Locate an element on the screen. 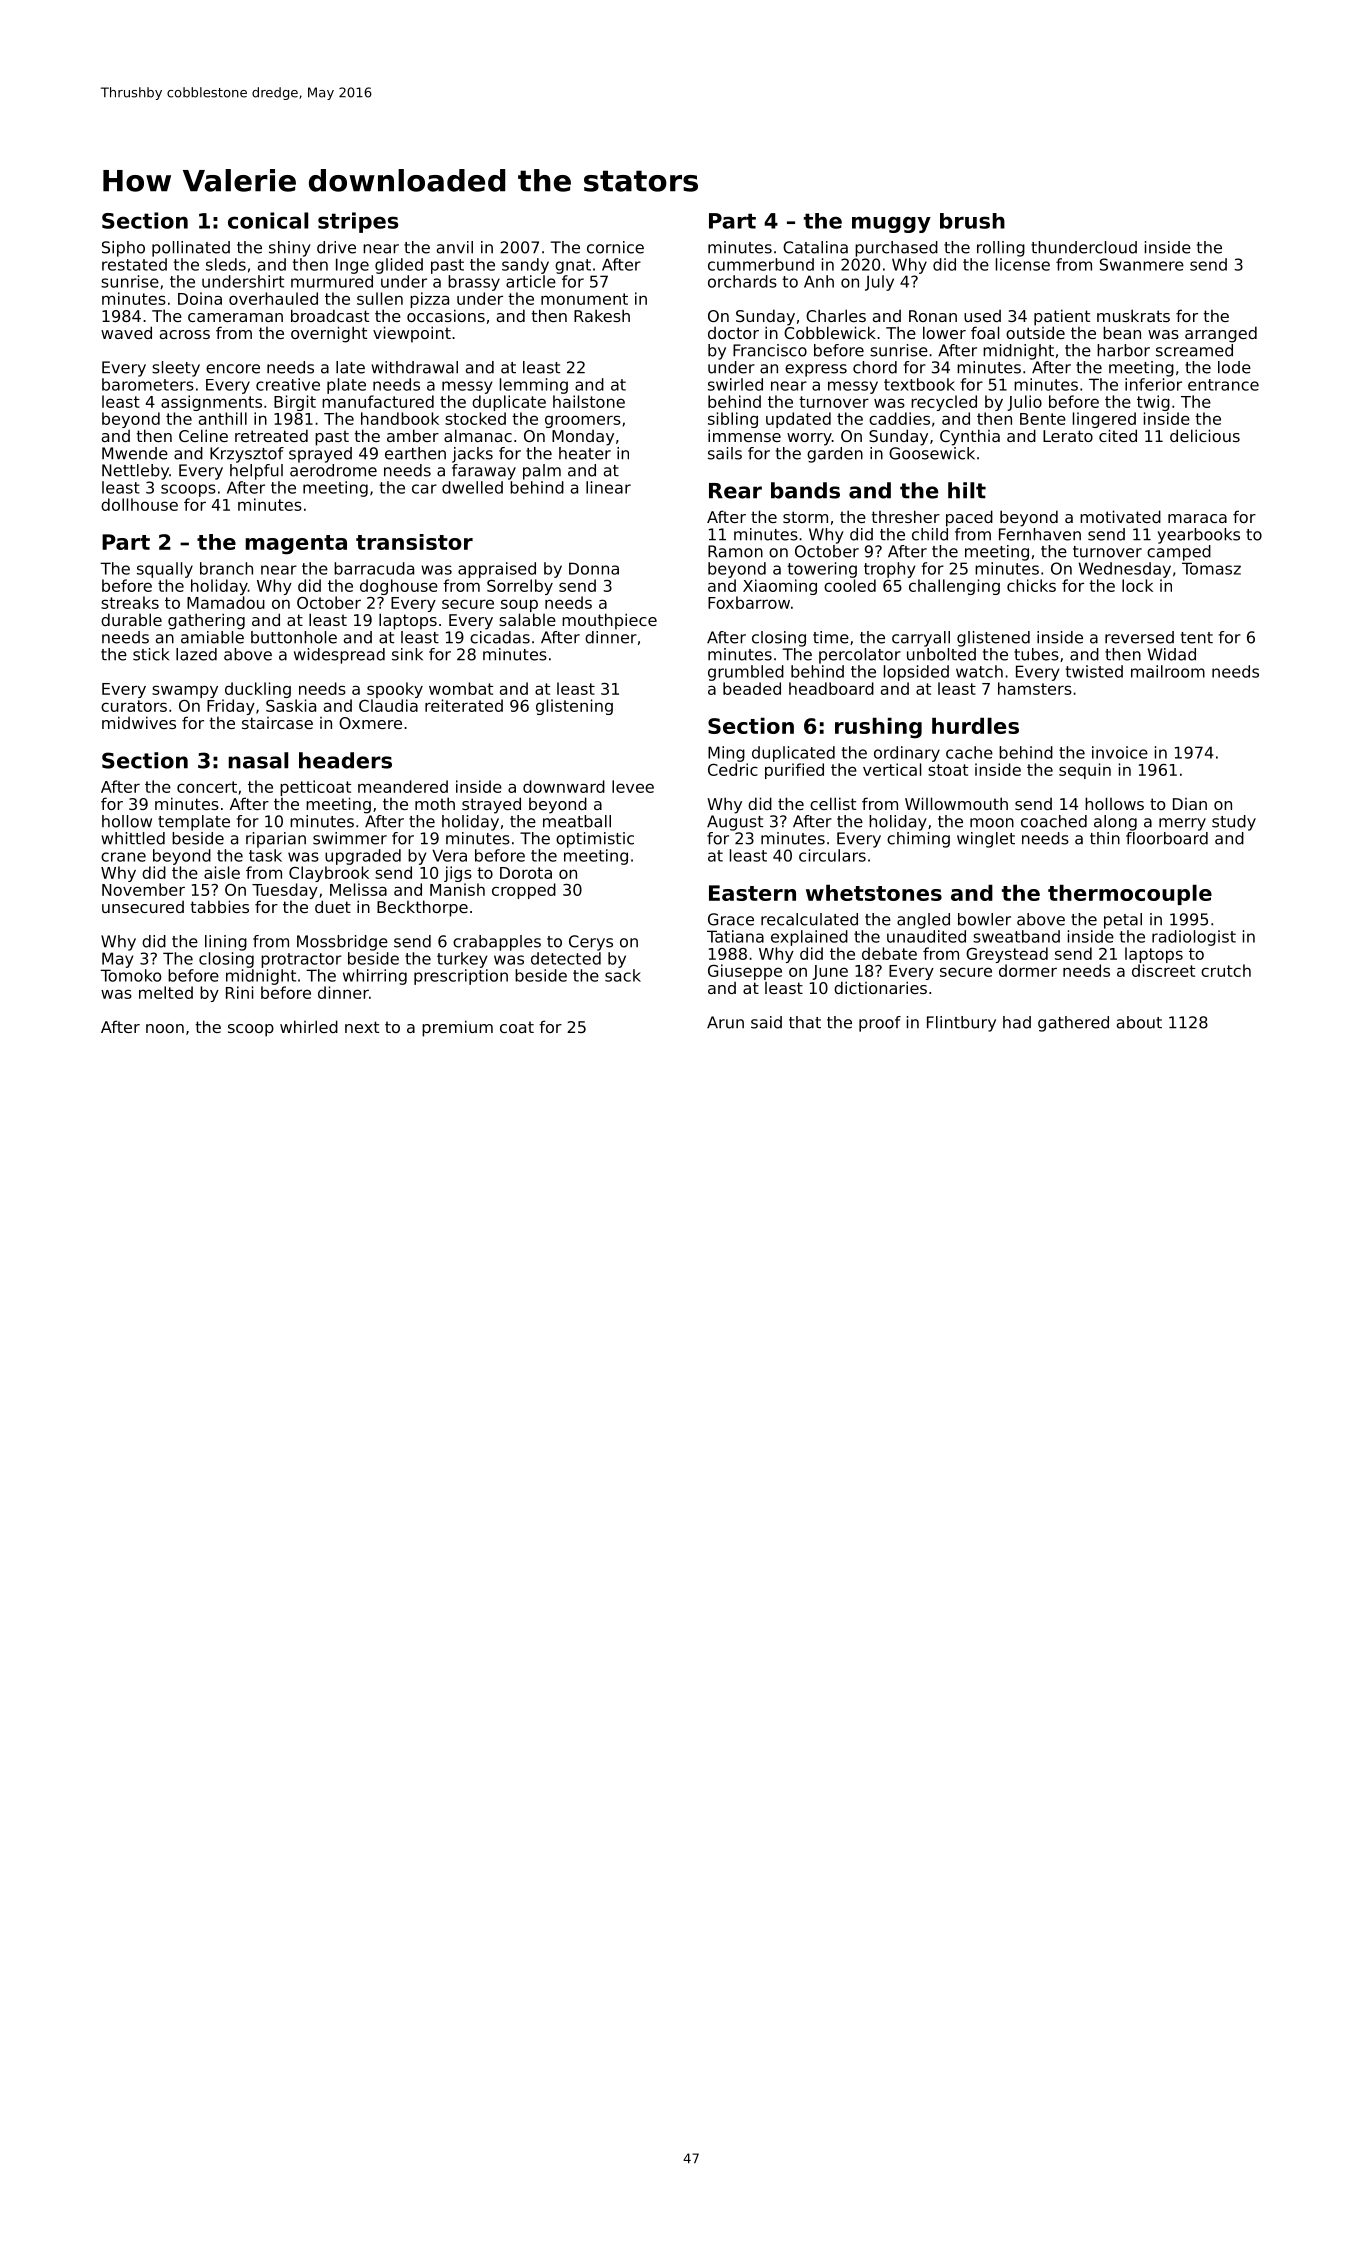 Image resolution: width=1366 pixels, height=2251 pixels. circulars is located at coordinates (832, 855).
